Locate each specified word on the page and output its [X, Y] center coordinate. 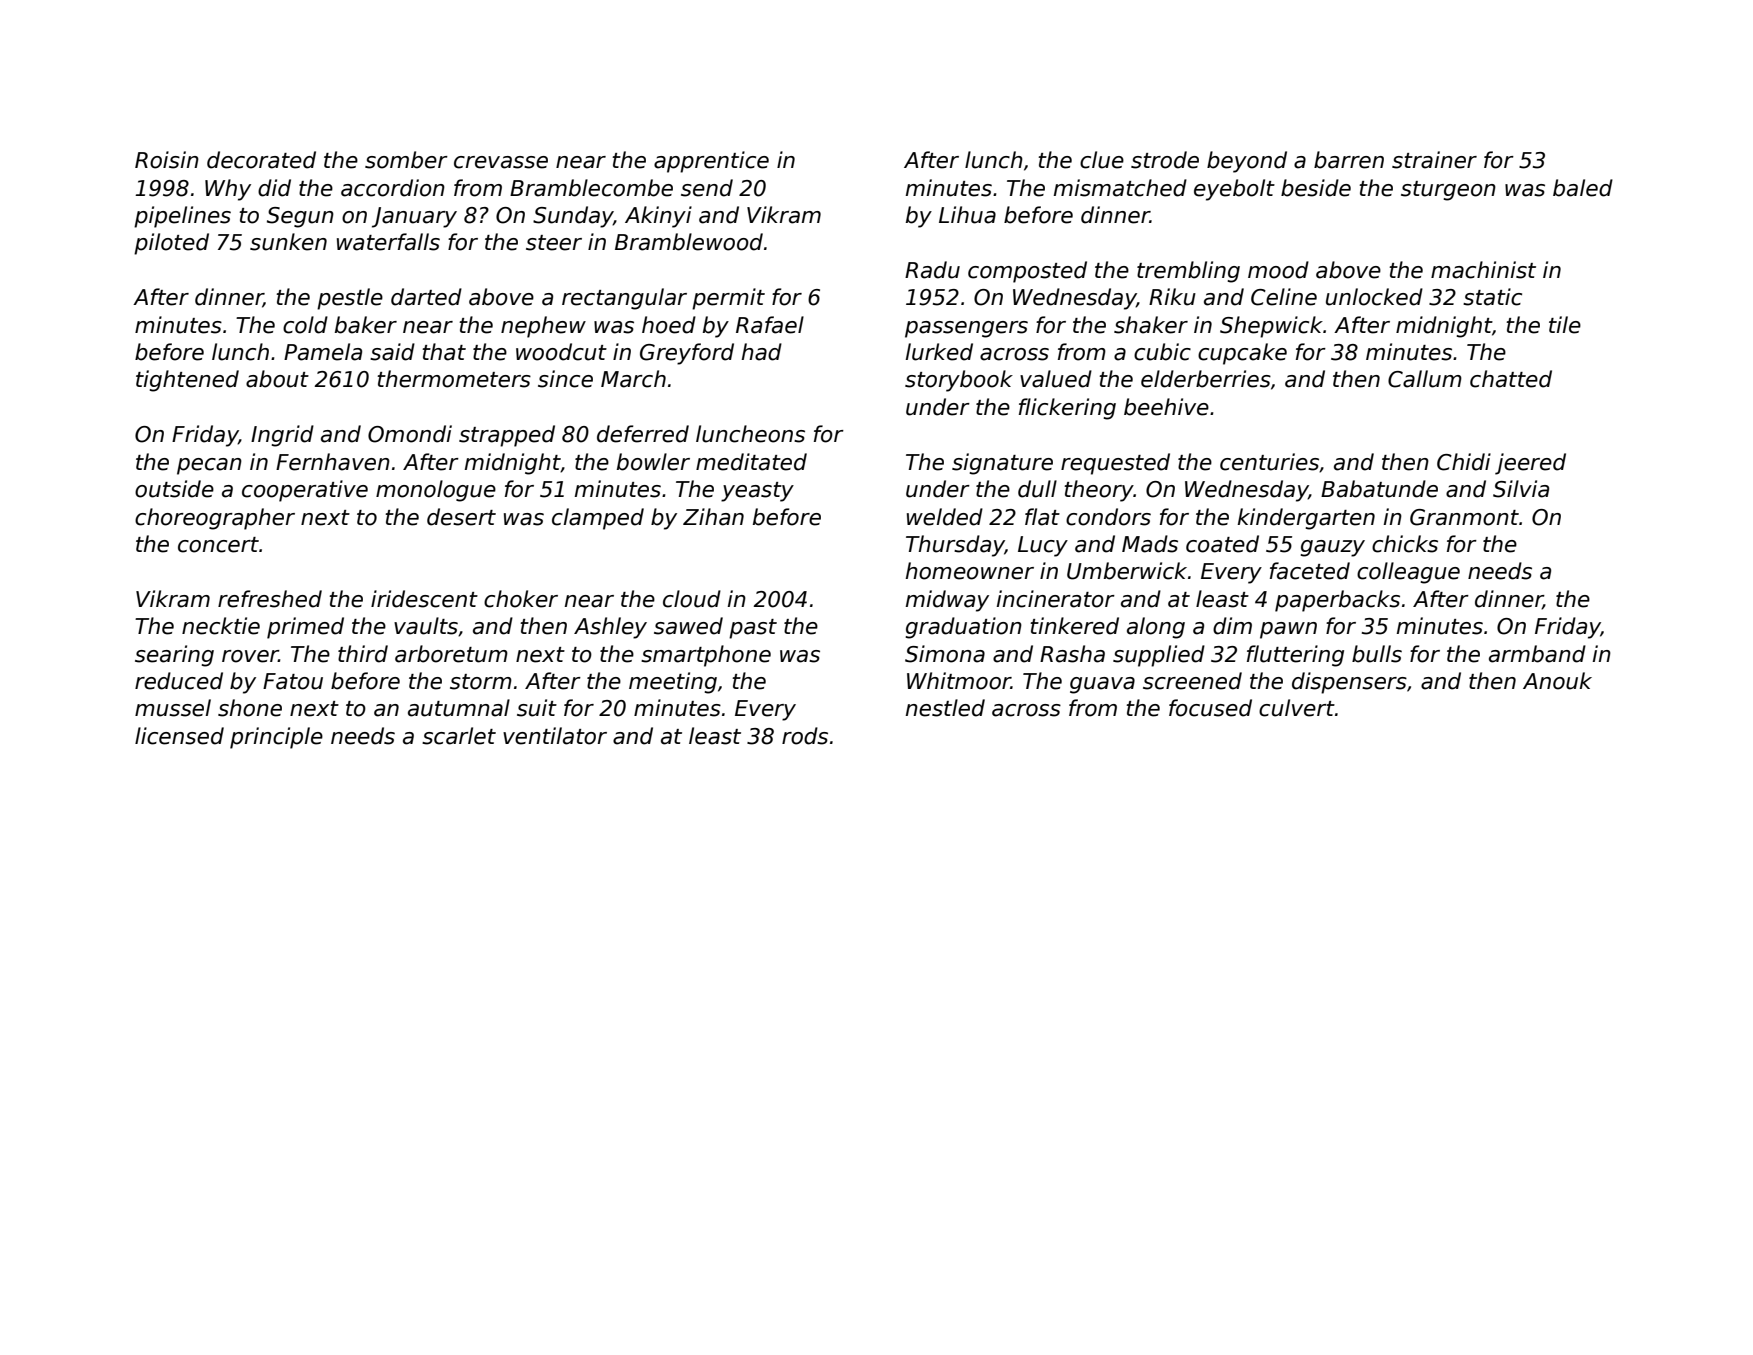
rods [805, 736]
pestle [350, 299]
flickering [1067, 409]
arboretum [451, 654]
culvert [1297, 708]
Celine [1284, 297]
